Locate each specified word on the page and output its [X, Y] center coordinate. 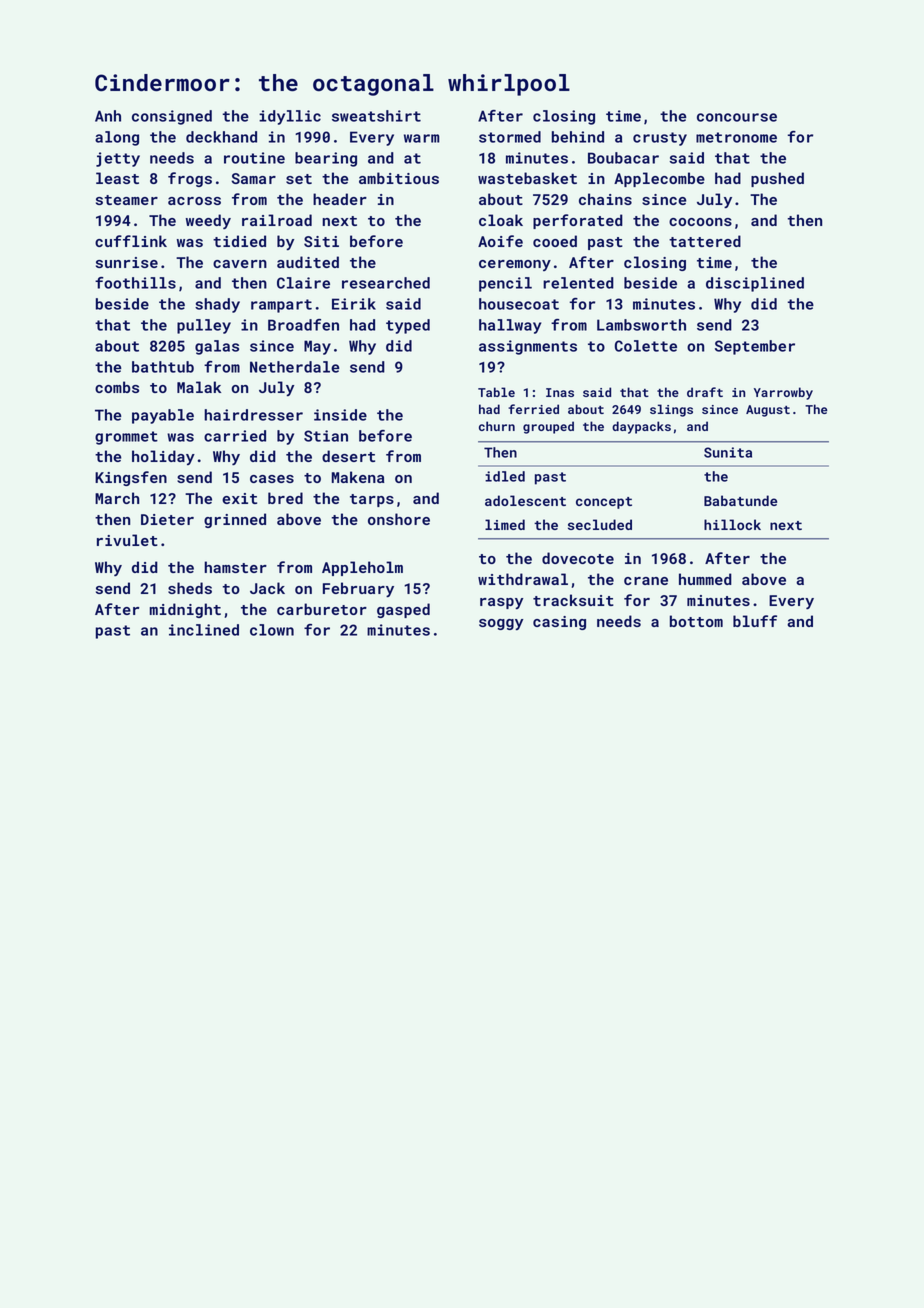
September [755, 347]
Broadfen [303, 325]
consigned [172, 117]
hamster [236, 567]
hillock [732, 524]
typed [408, 326]
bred [285, 498]
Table [496, 392]
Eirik [354, 304]
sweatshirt [376, 116]
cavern [240, 264]
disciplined [755, 284]
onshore [399, 519]
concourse [737, 117]
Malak [199, 387]
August [768, 411]
